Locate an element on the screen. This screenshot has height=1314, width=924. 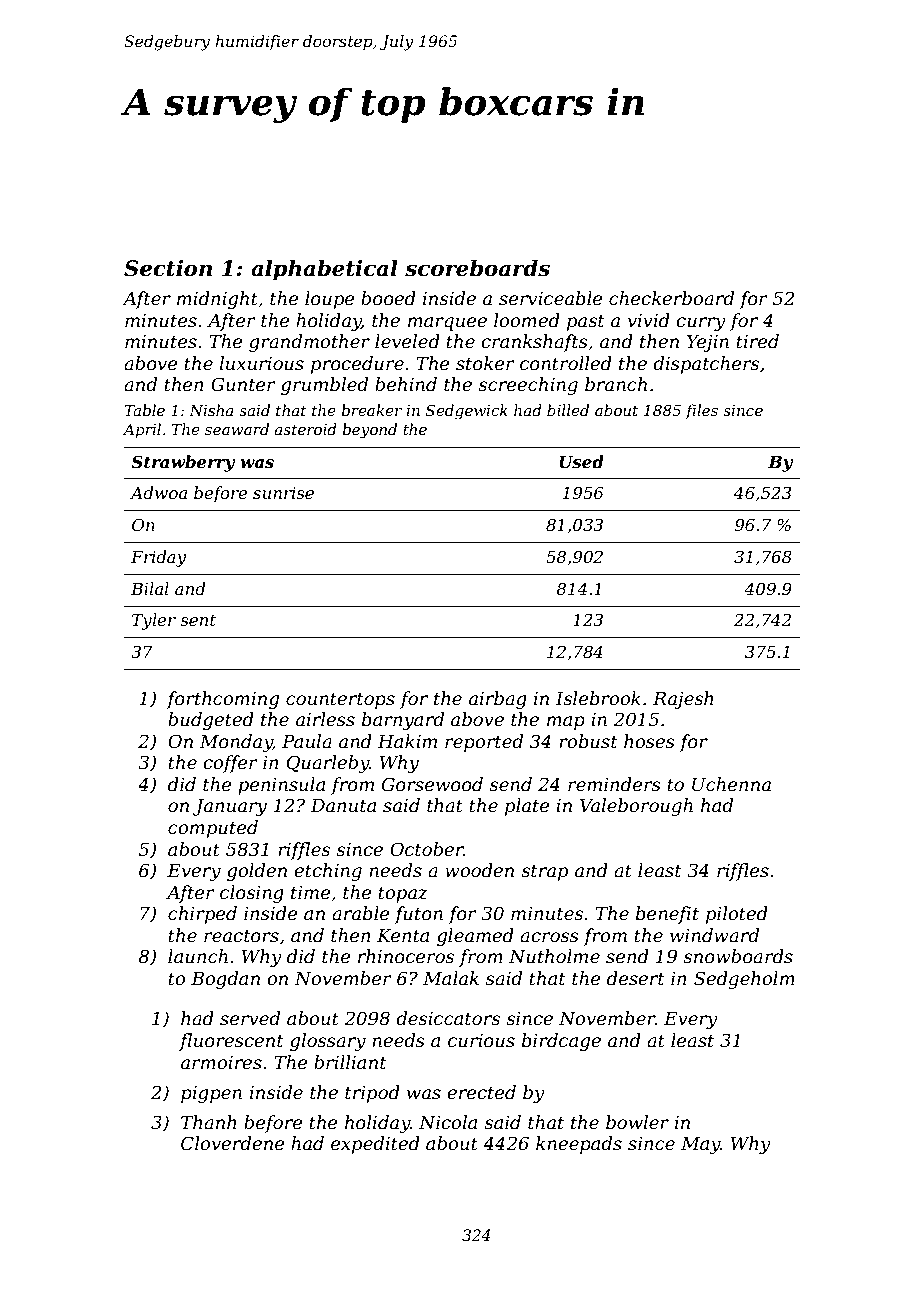
reported is located at coordinates (484, 743).
